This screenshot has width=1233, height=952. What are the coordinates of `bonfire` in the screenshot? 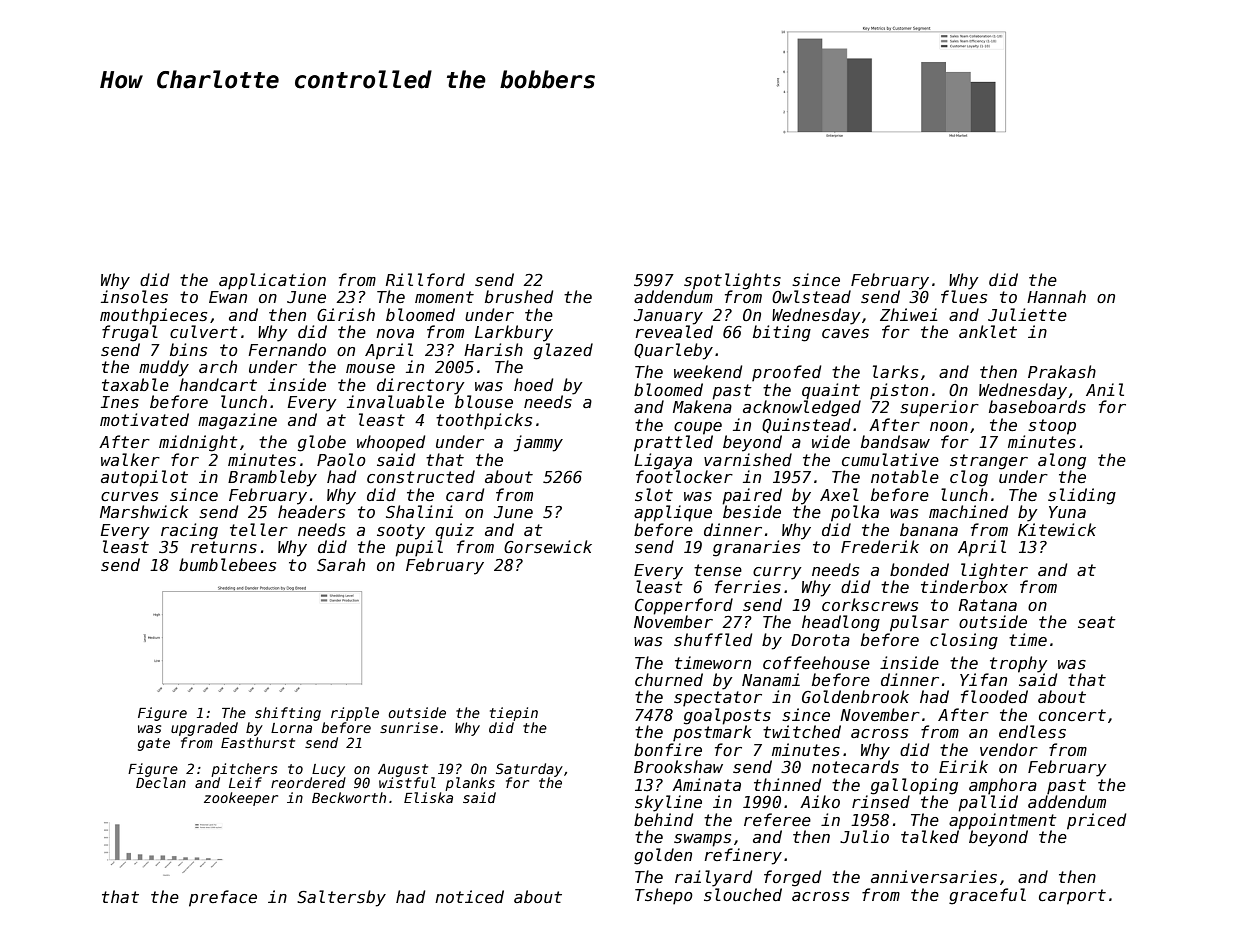 It's located at (668, 749).
